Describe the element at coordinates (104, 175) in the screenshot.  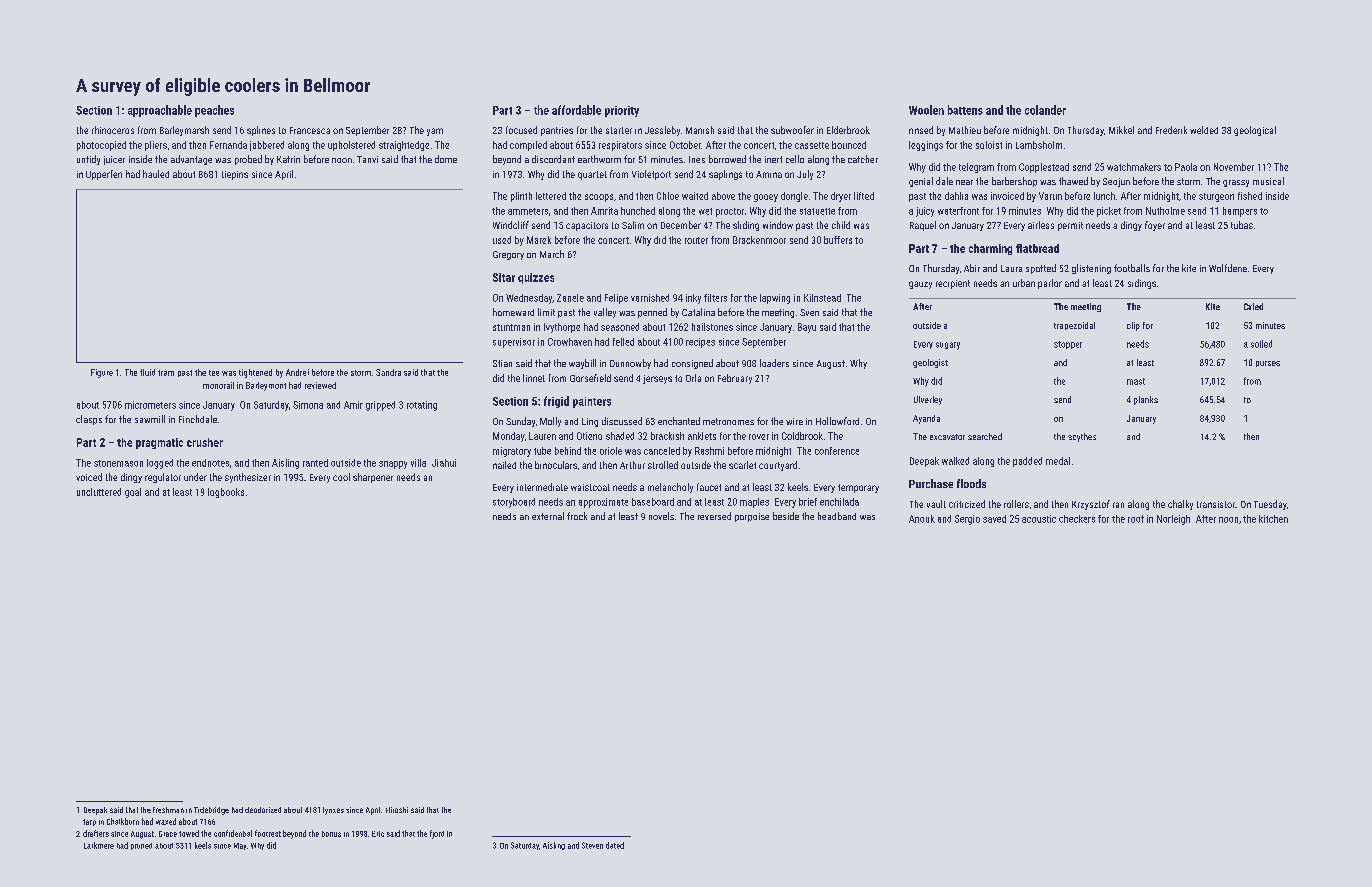
I see `Upperfen` at that location.
